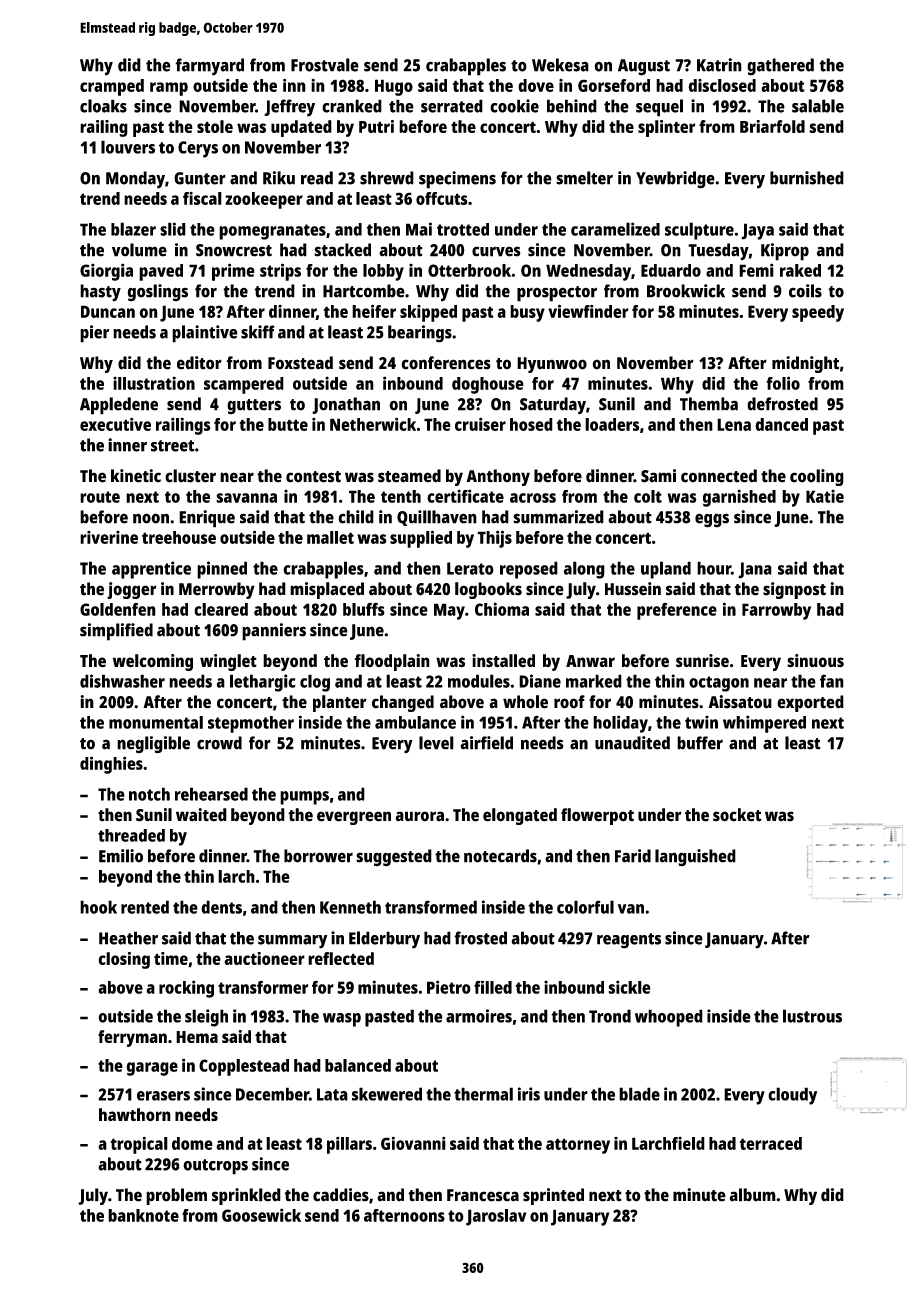 The height and width of the screenshot is (1308, 924). What do you see at coordinates (719, 65) in the screenshot?
I see `Katrin` at bounding box center [719, 65].
